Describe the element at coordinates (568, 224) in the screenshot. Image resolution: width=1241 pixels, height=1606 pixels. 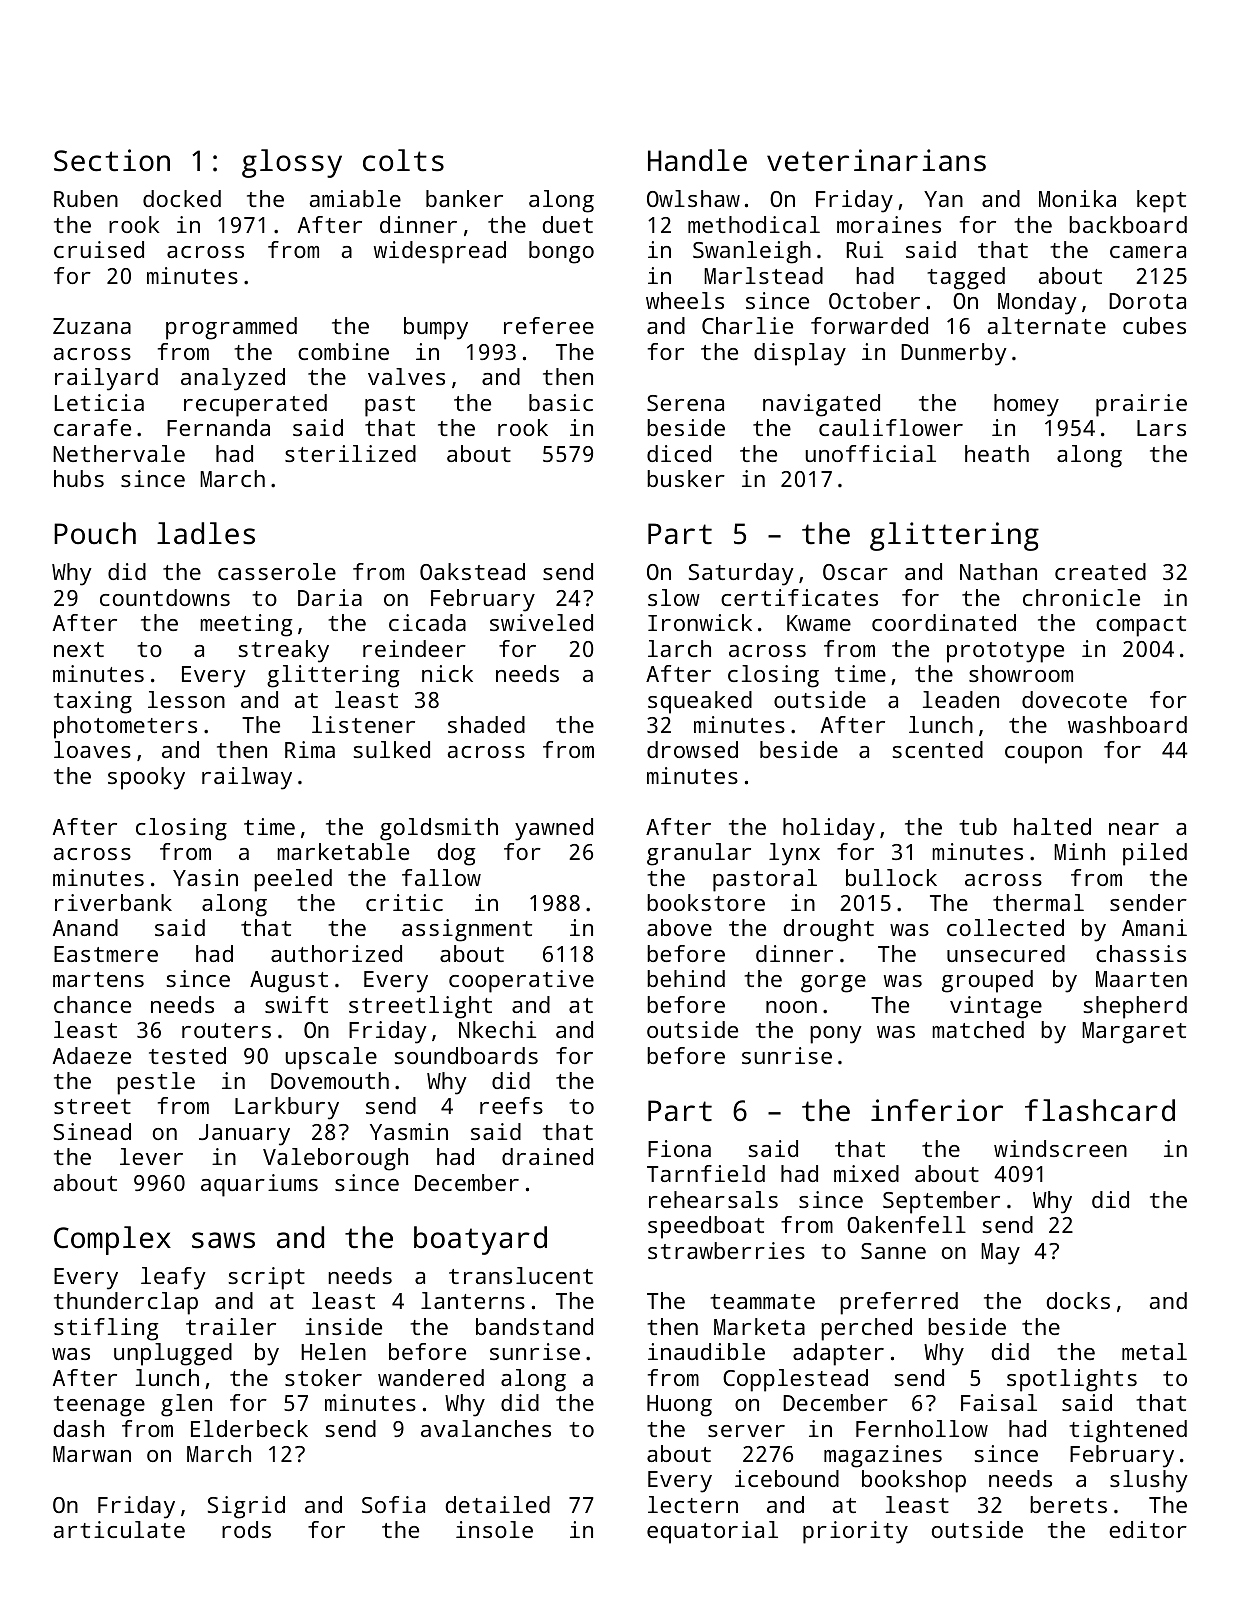
I see `duet` at that location.
